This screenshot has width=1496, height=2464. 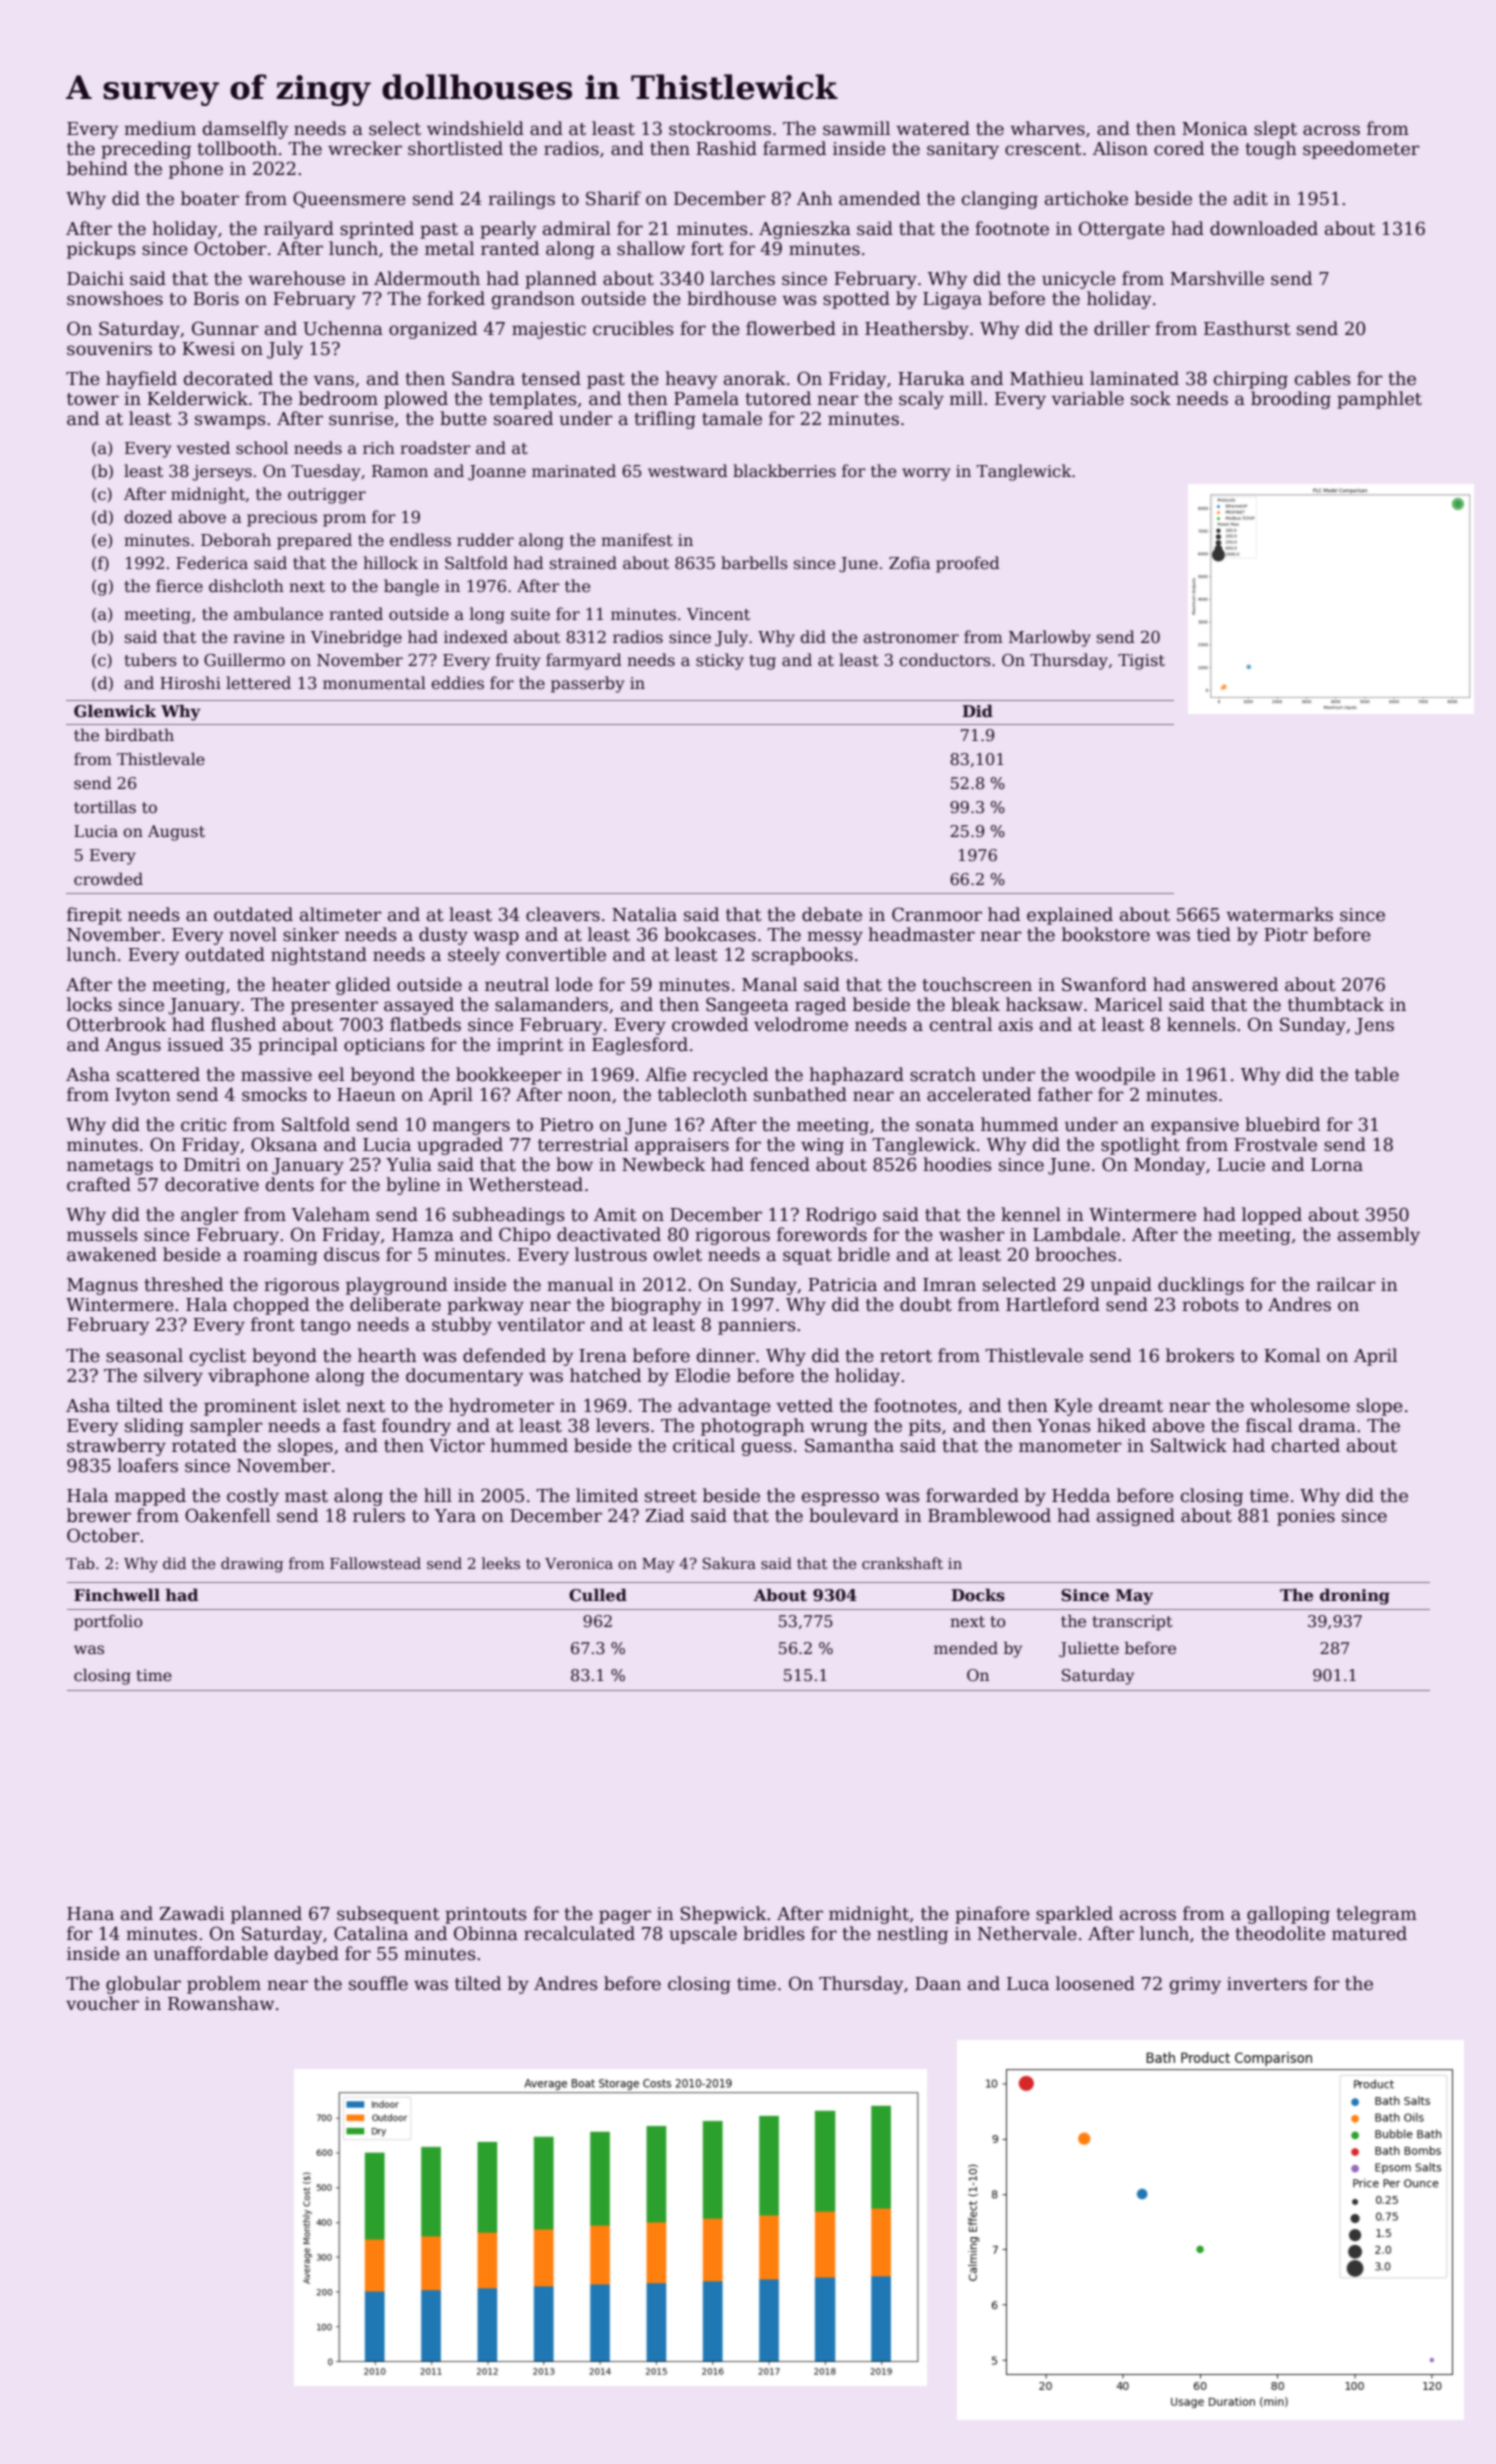 I want to click on clanging, so click(x=1000, y=200).
